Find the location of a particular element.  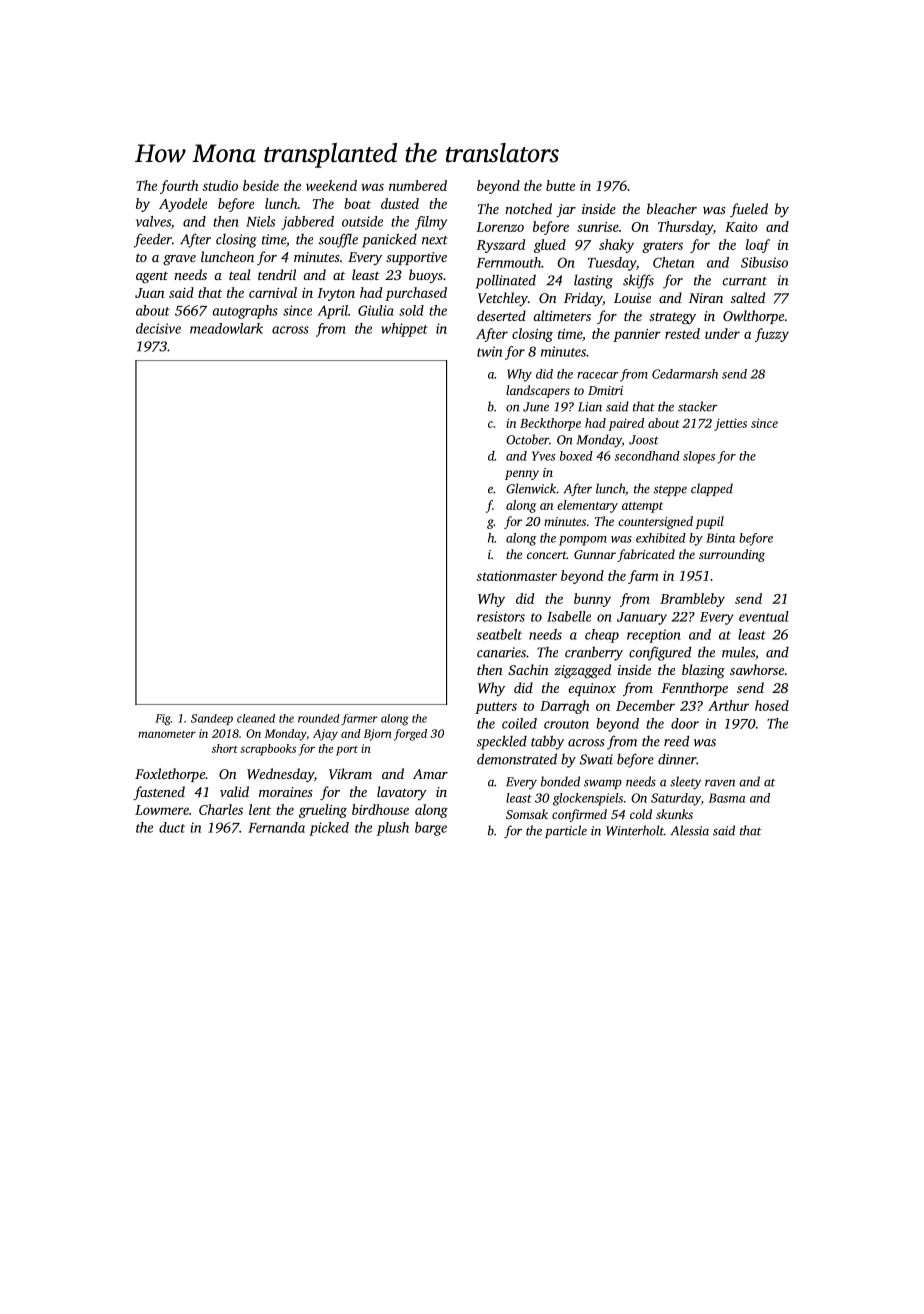

Charles is located at coordinates (221, 809).
